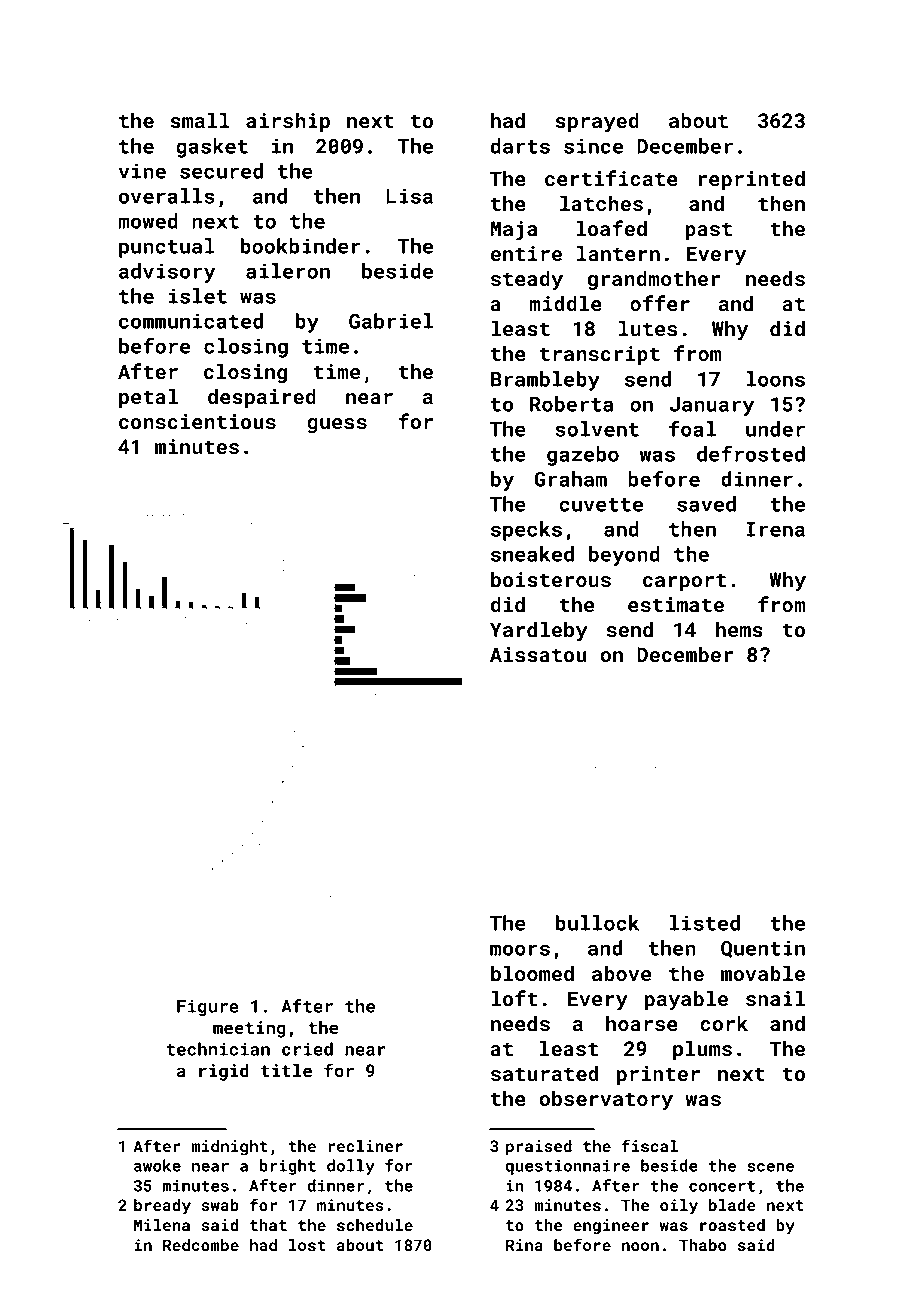 The image size is (924, 1311). What do you see at coordinates (157, 1165) in the document?
I see `awoke` at bounding box center [157, 1165].
